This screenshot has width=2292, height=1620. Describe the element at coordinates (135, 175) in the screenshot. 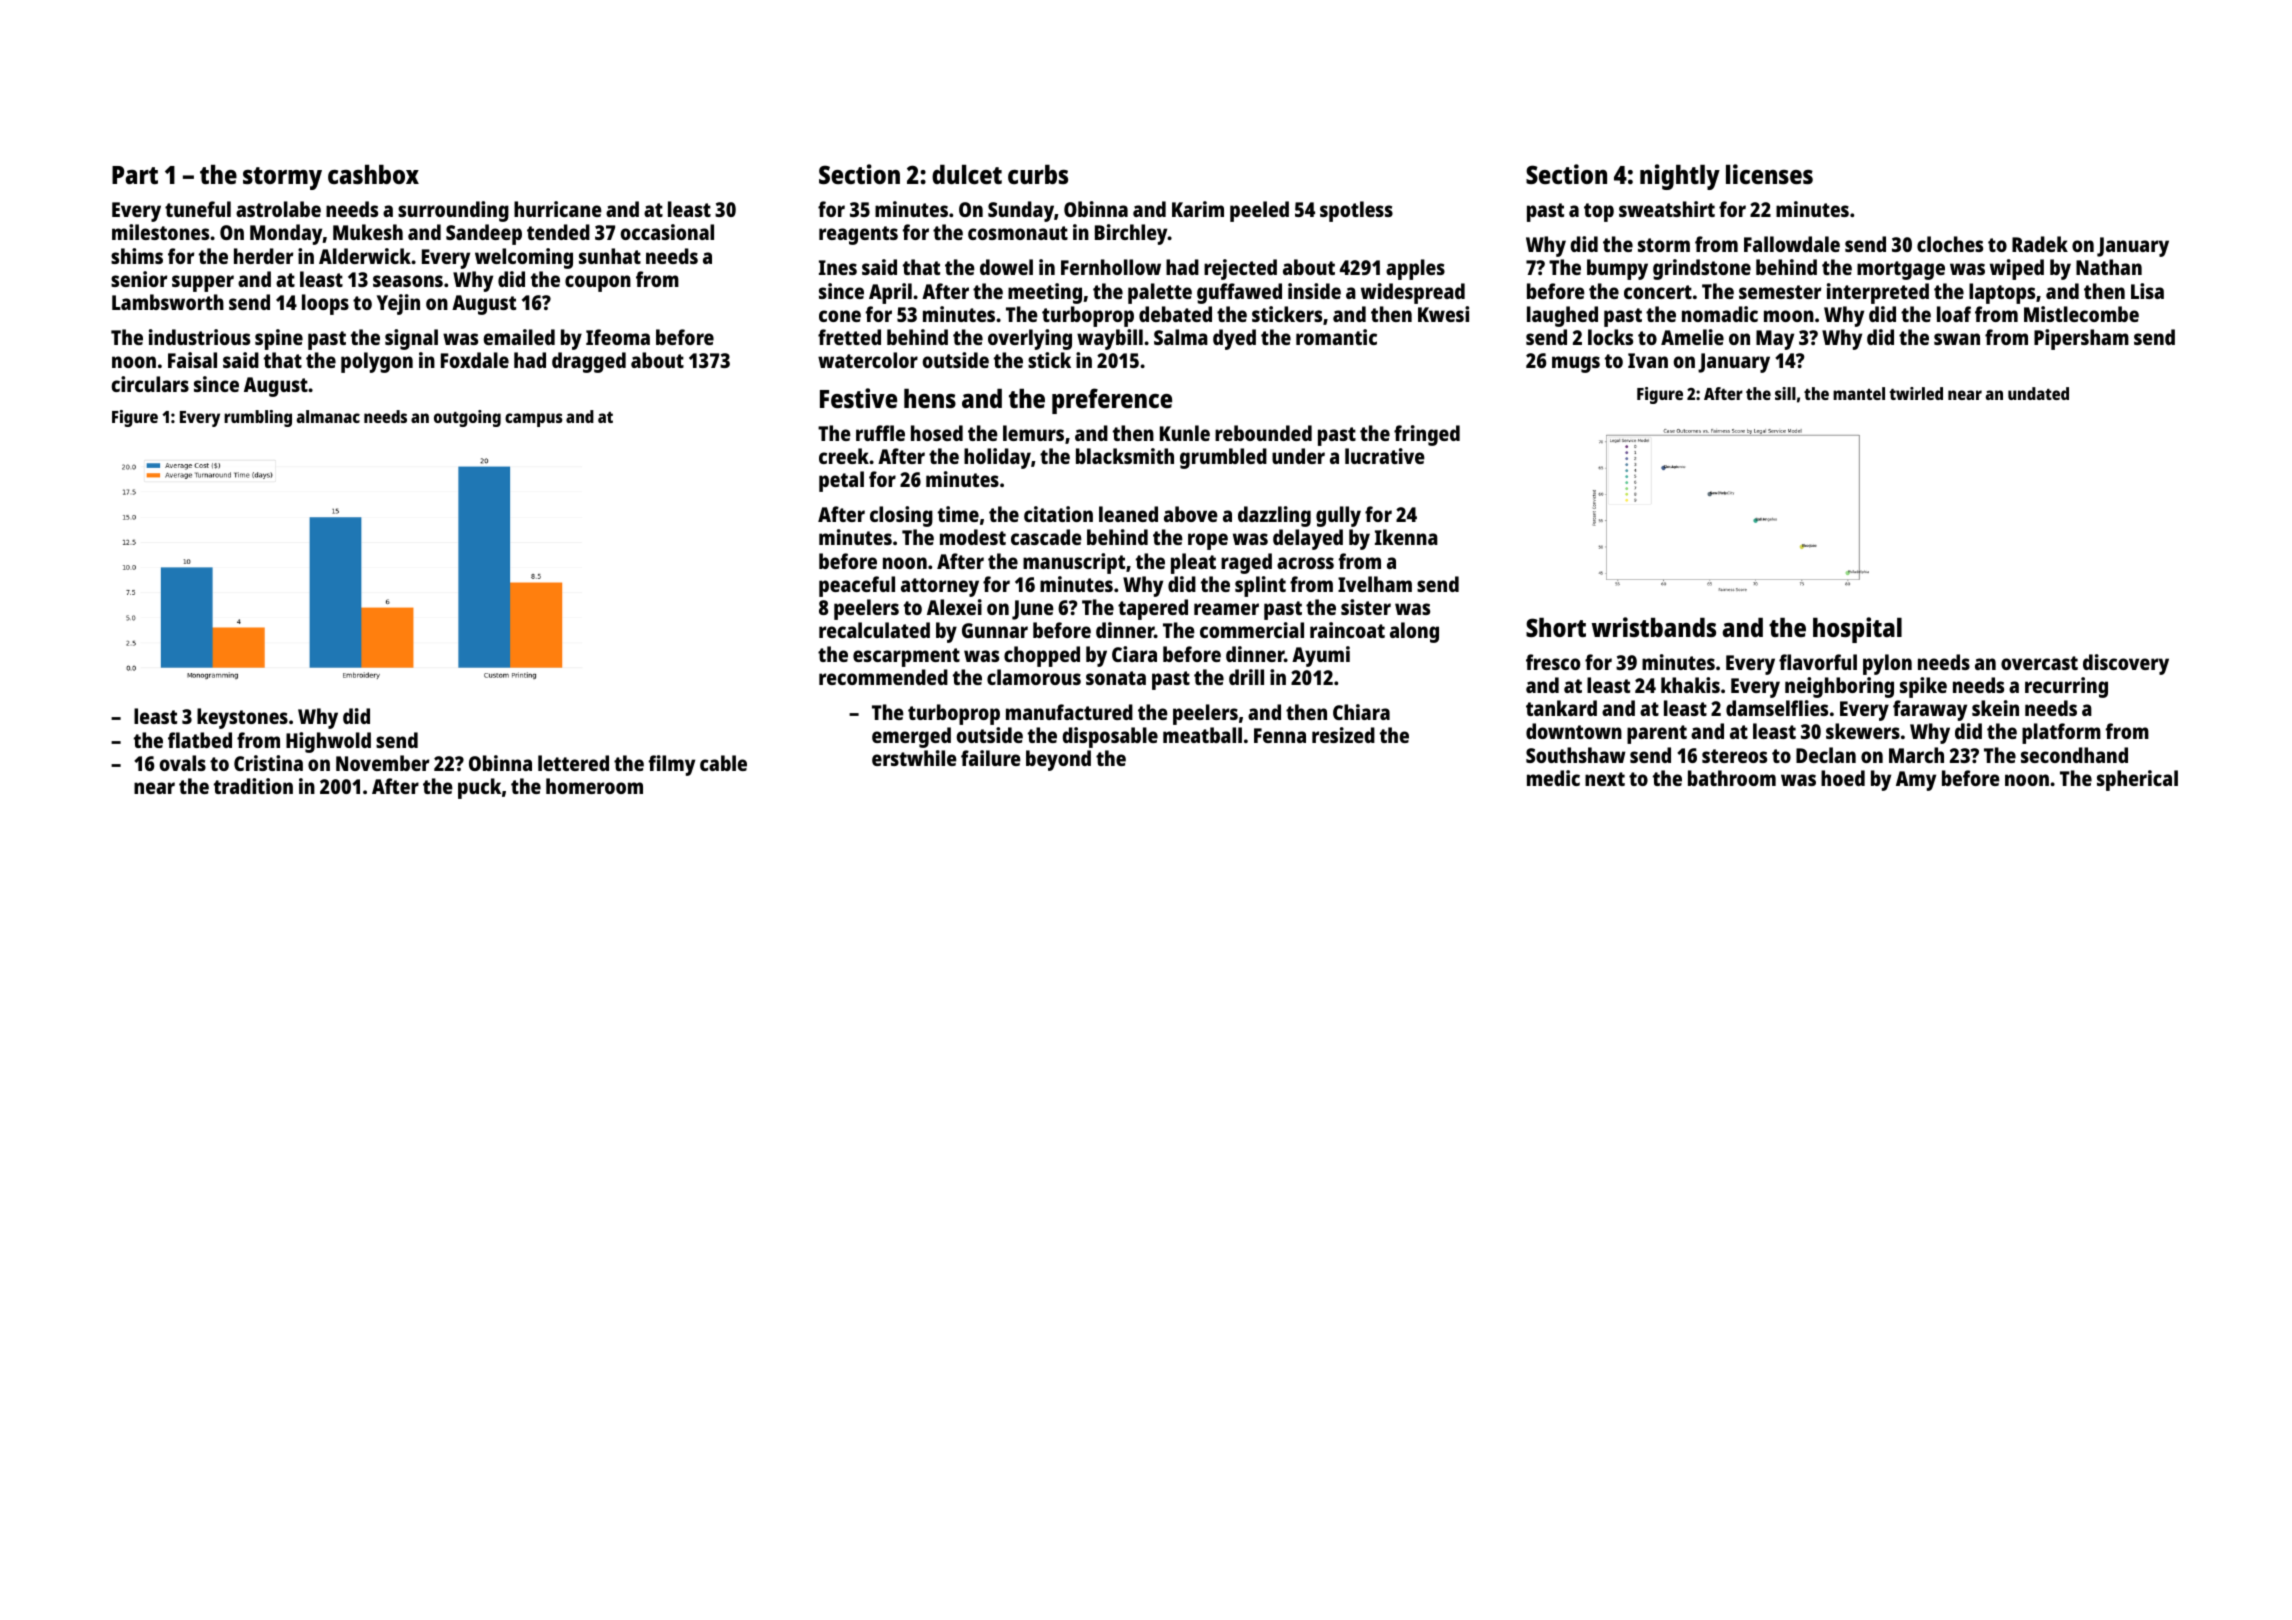

I see `Part` at that location.
